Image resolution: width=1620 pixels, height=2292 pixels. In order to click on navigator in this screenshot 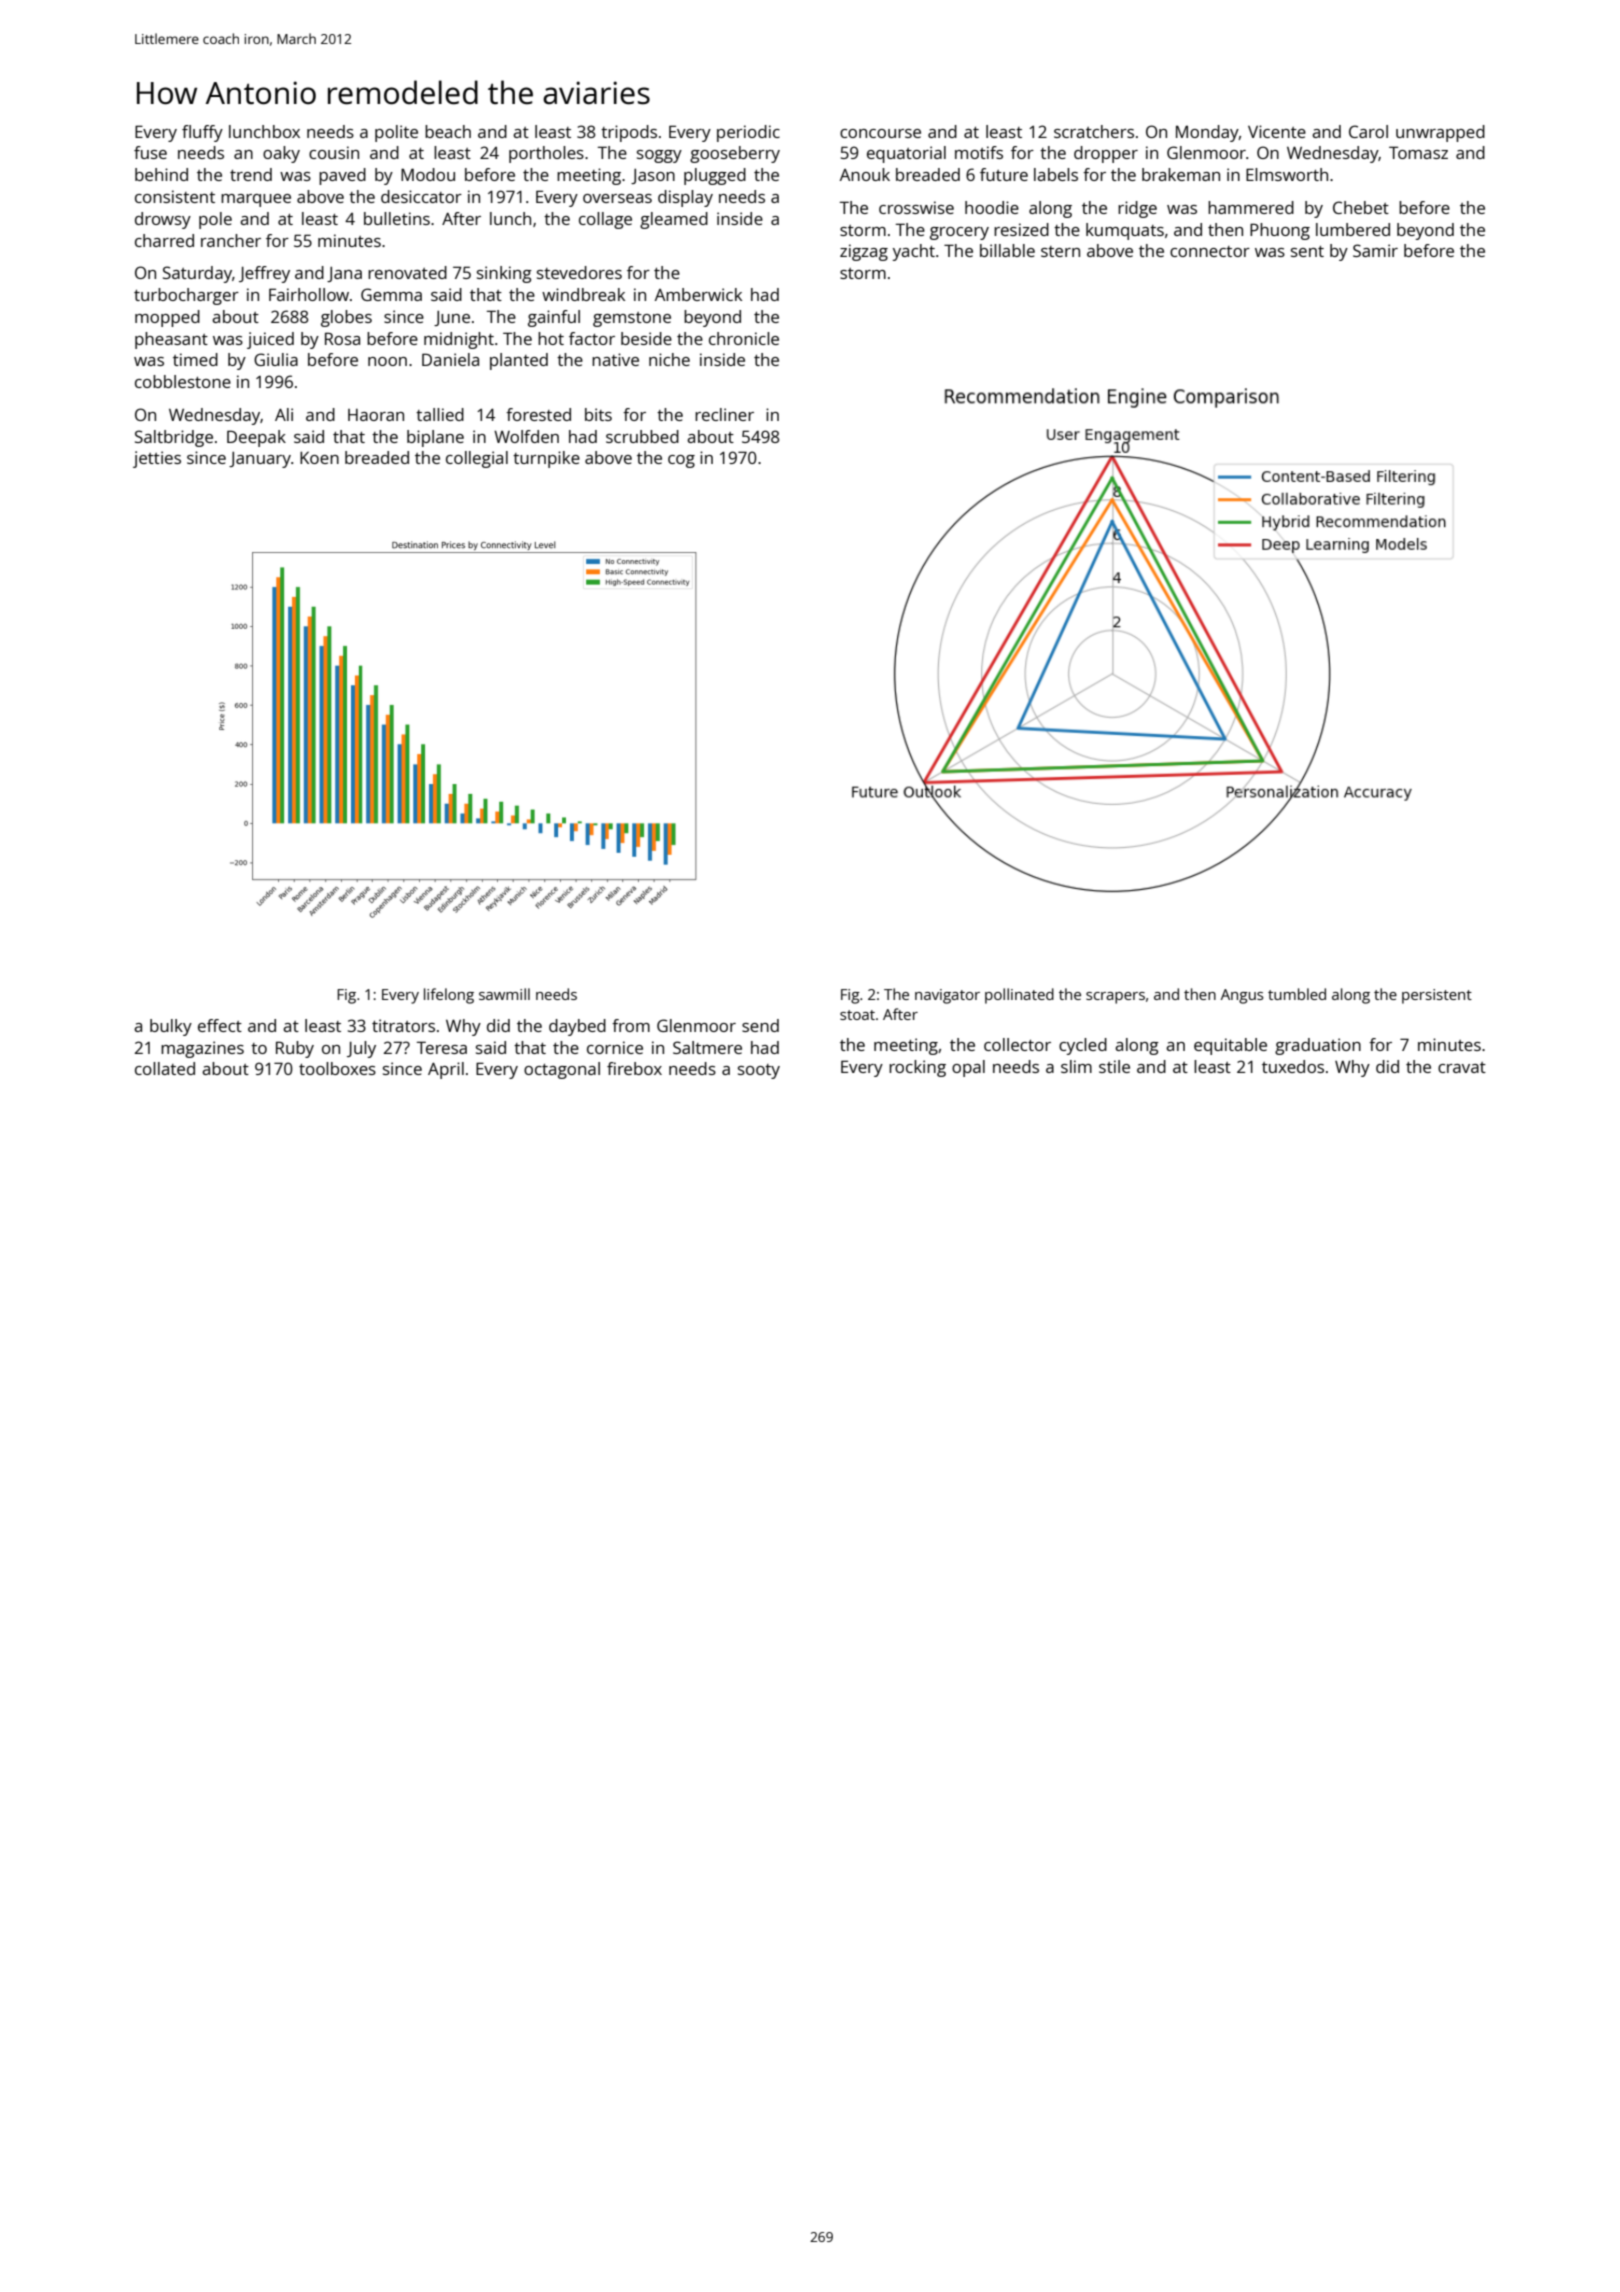, I will do `click(947, 996)`.
